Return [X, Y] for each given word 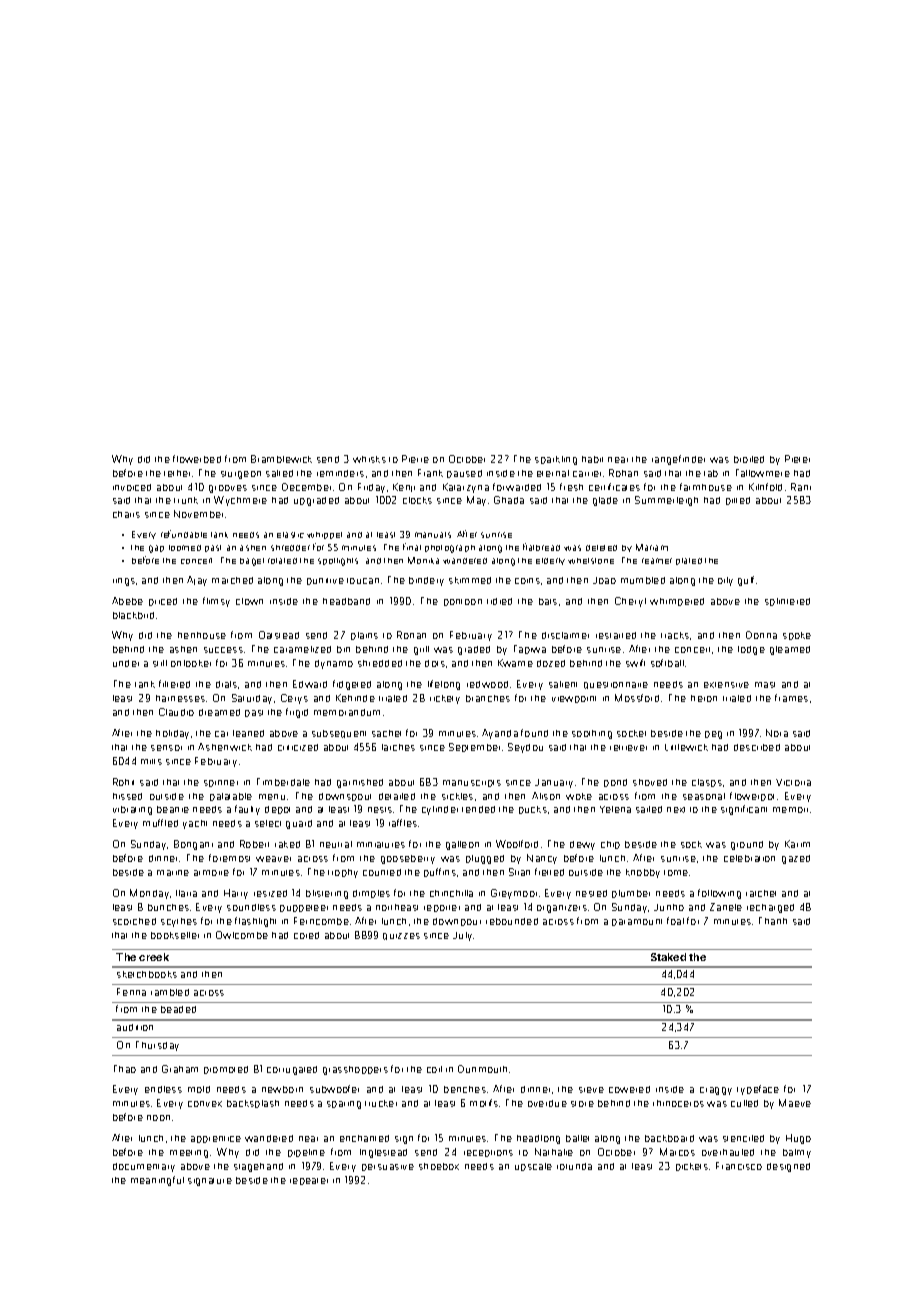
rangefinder [678, 460]
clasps [707, 783]
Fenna [131, 992]
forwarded [517, 487]
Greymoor [514, 894]
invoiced [132, 487]
